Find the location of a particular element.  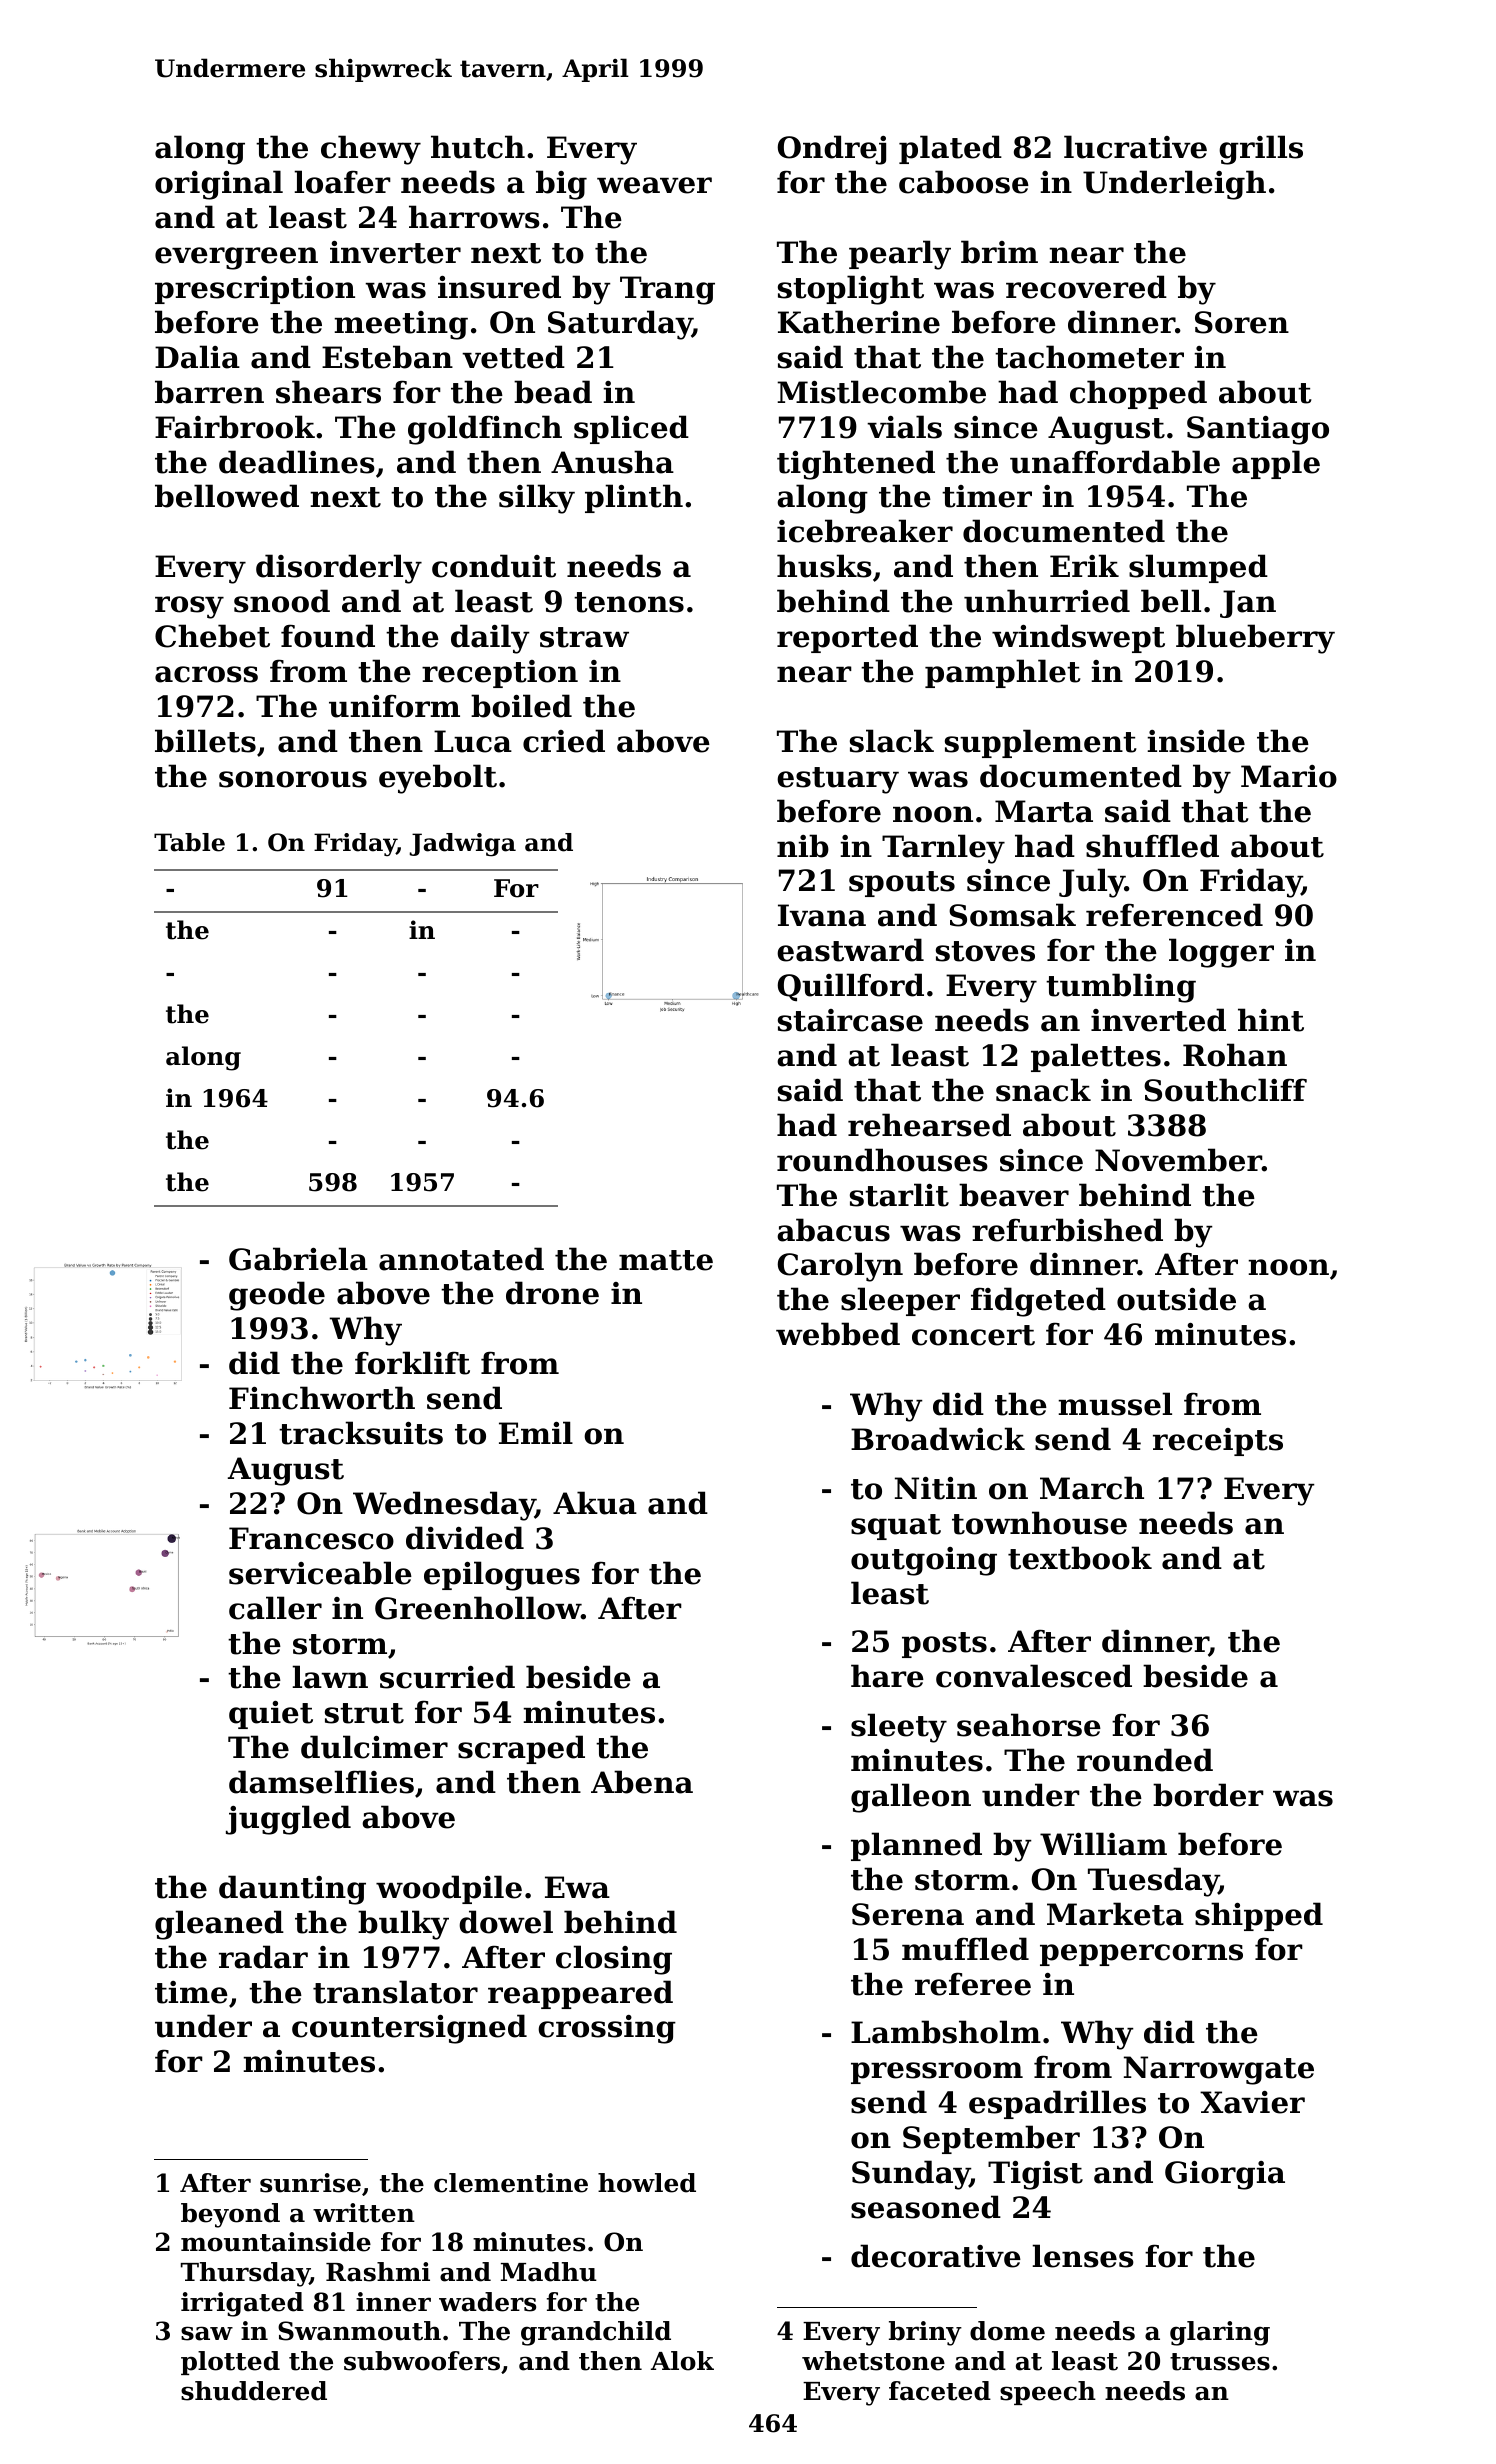

Alok is located at coordinates (682, 2361).
